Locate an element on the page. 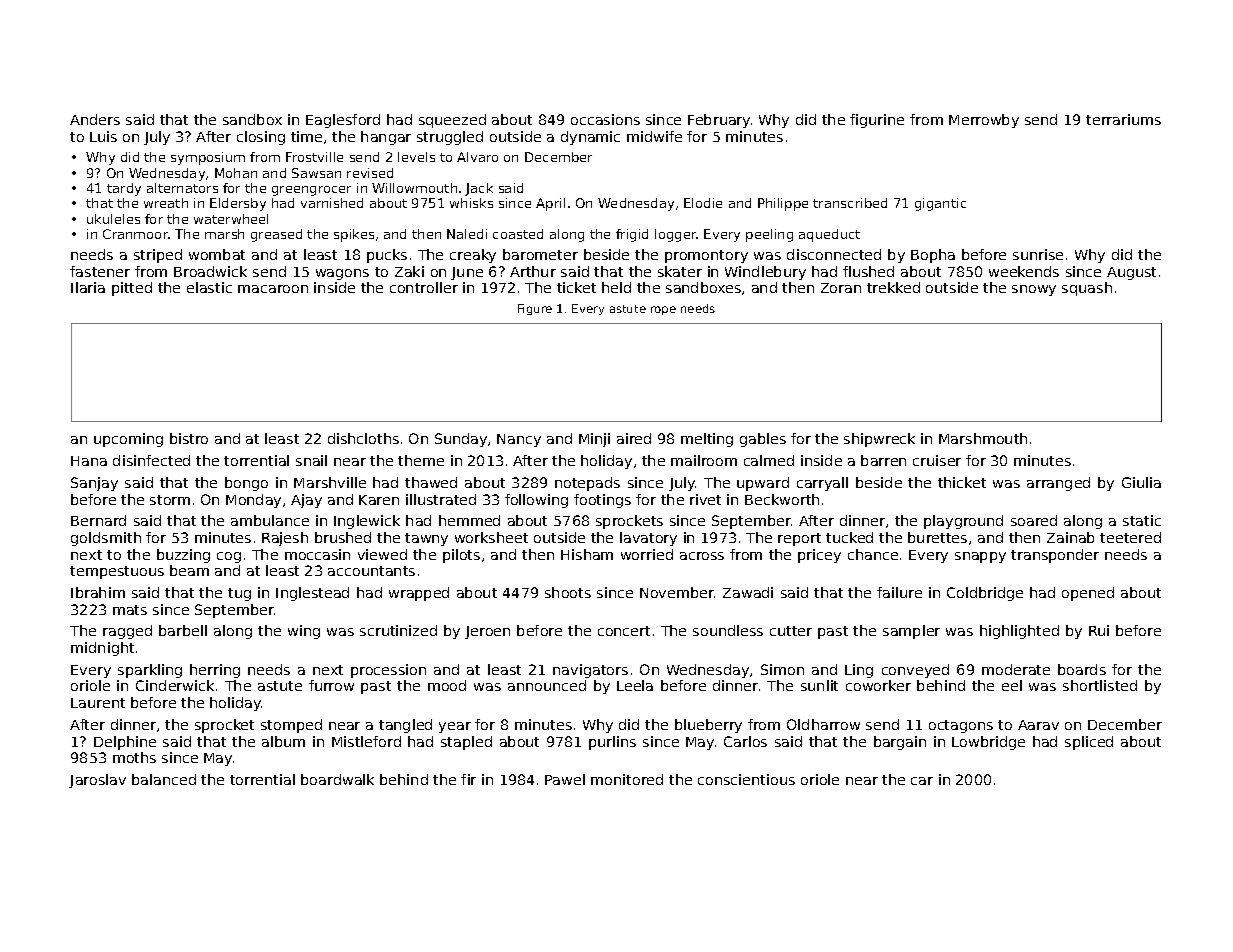 This image has width=1233, height=952. boardwalk is located at coordinates (337, 779).
